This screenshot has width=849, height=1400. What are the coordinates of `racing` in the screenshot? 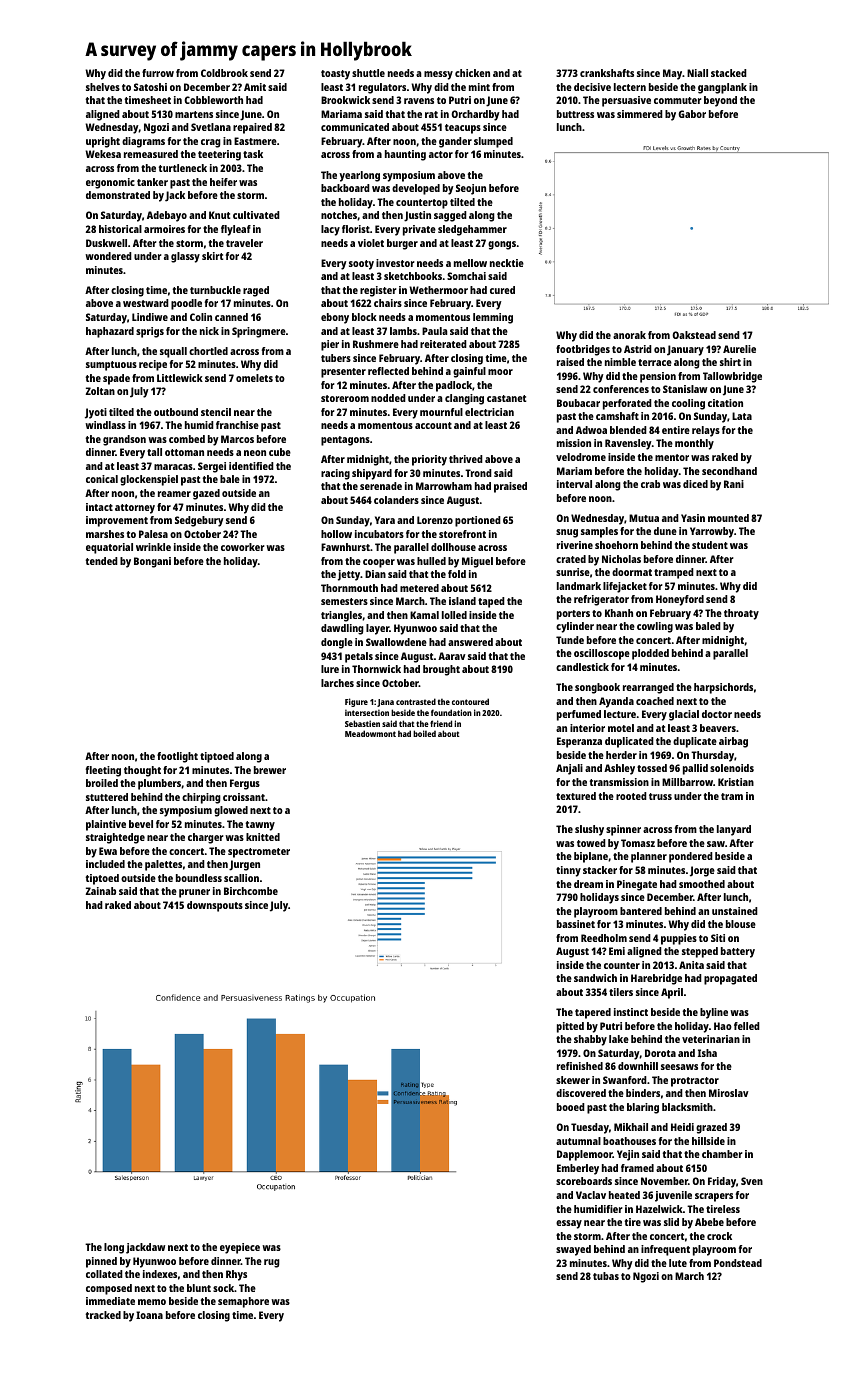 It's located at (335, 474).
